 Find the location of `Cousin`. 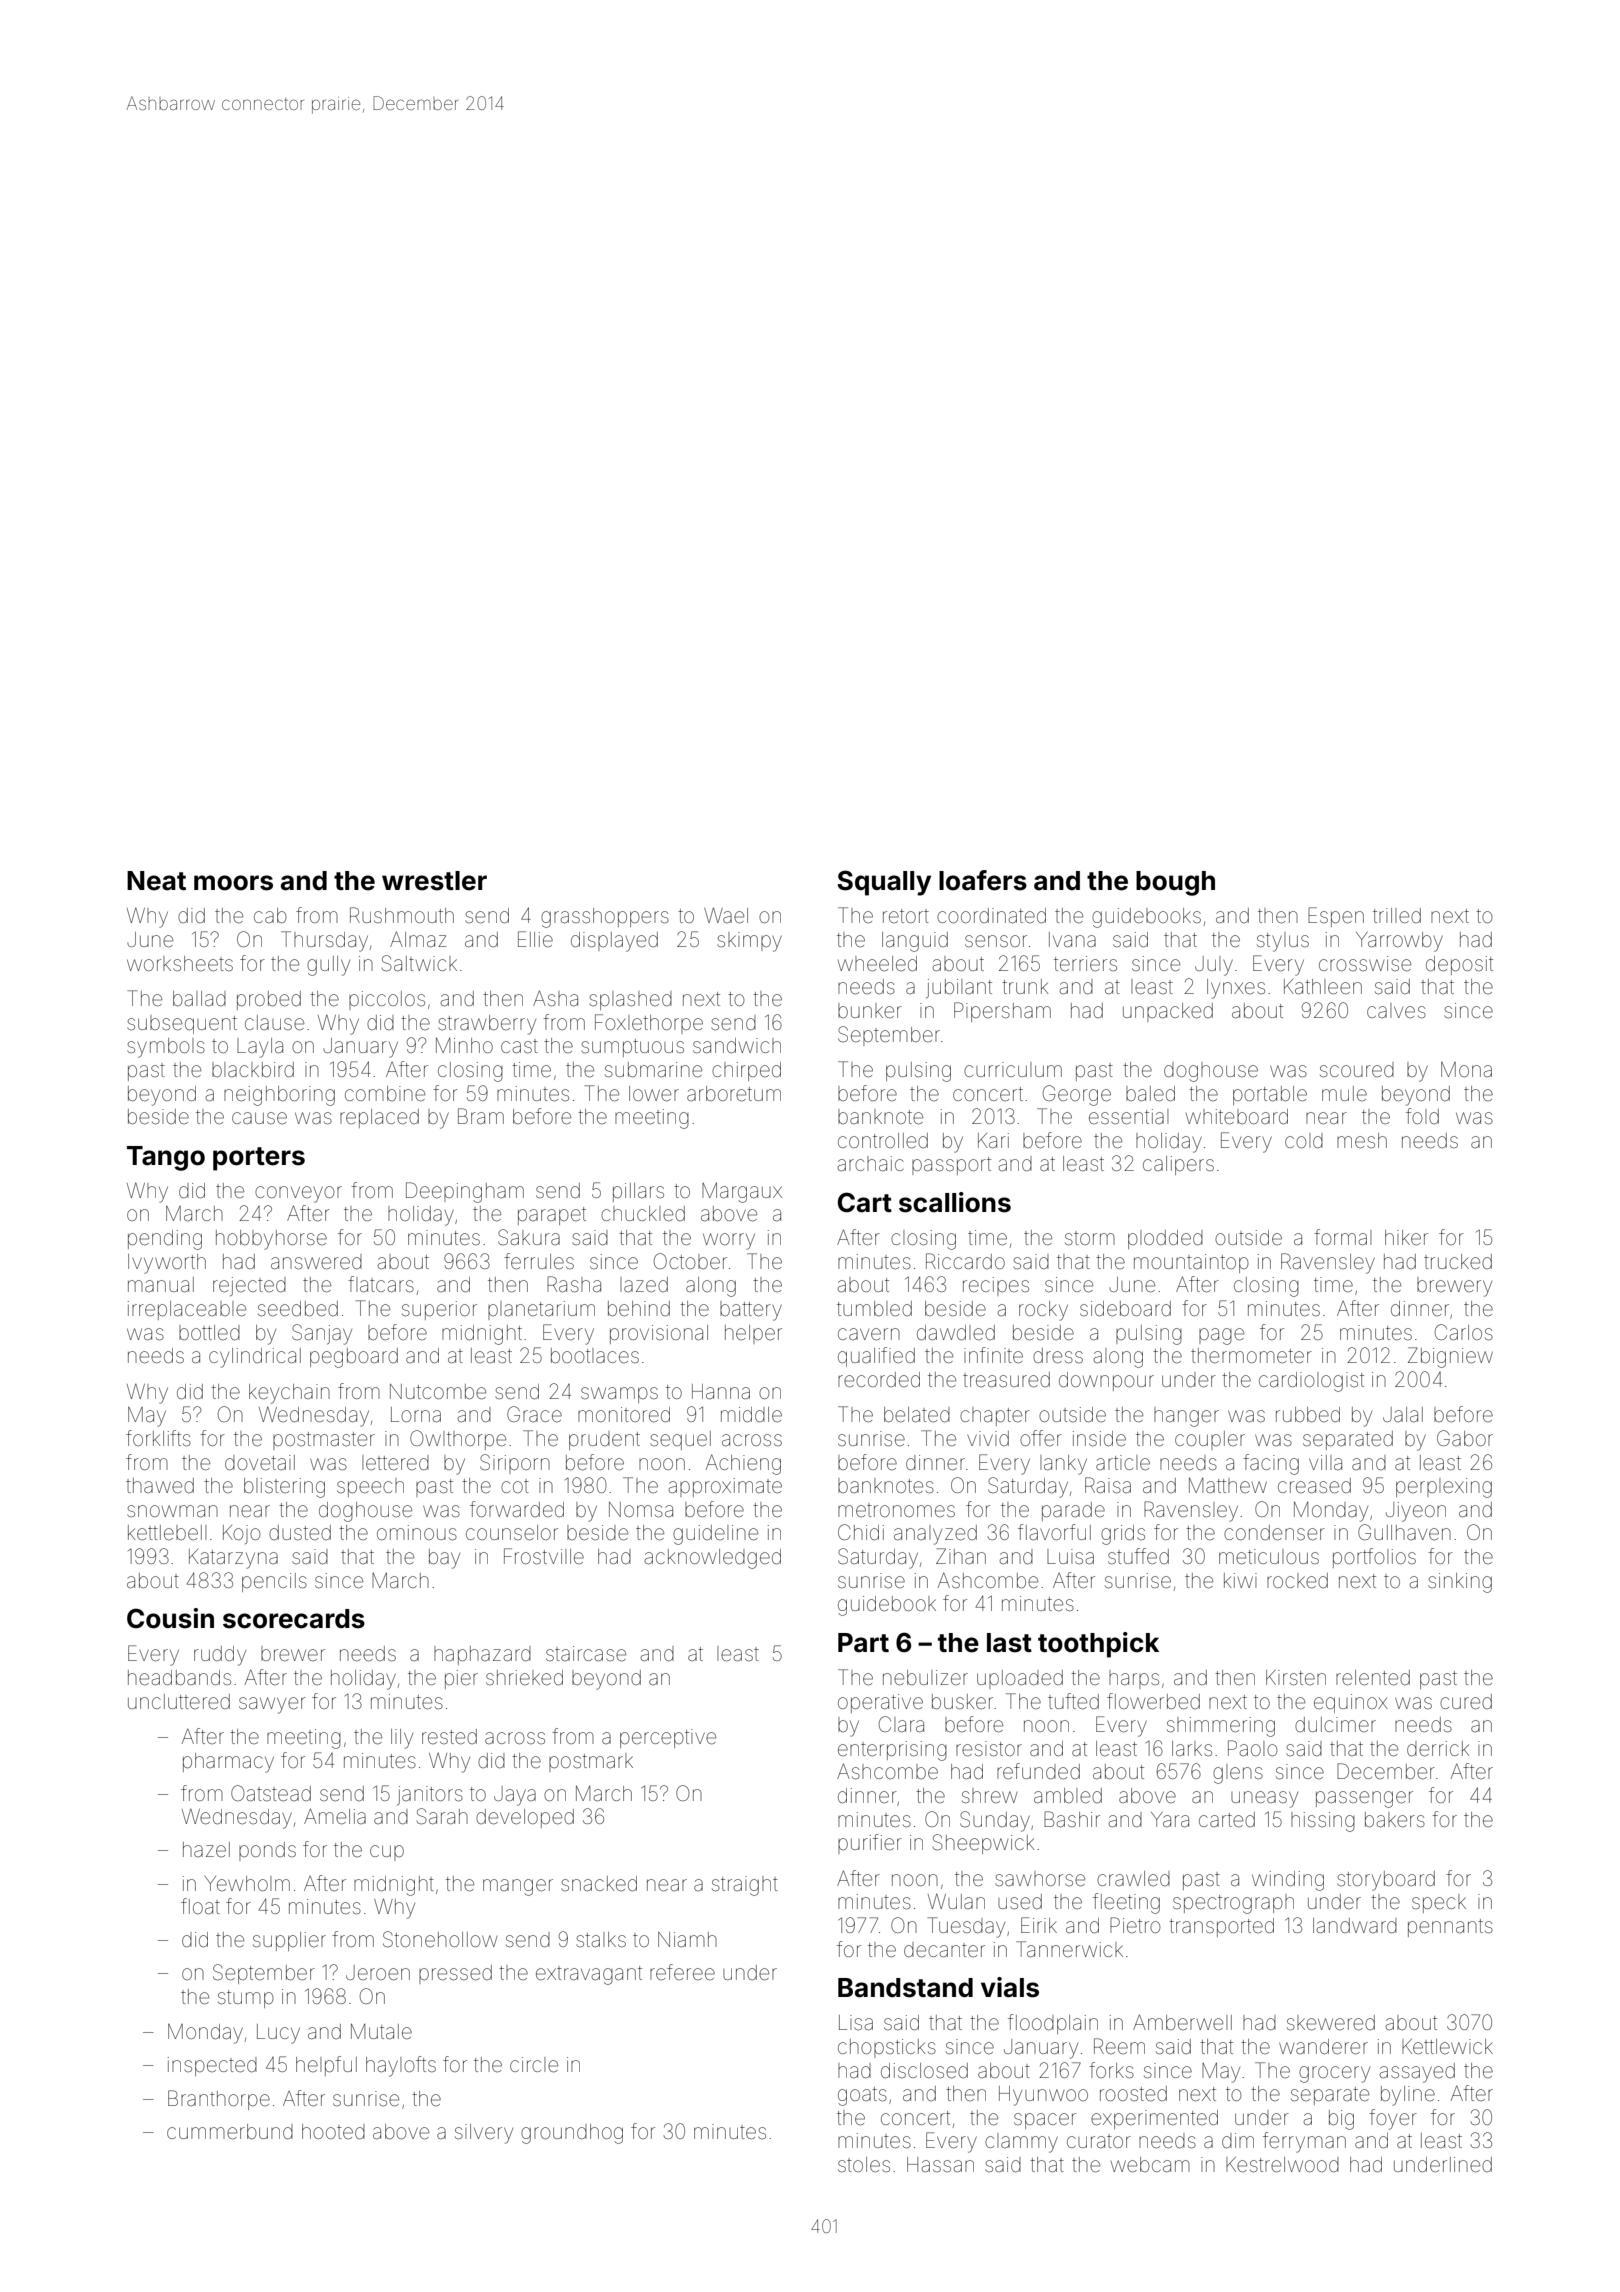

Cousin is located at coordinates (170, 1618).
